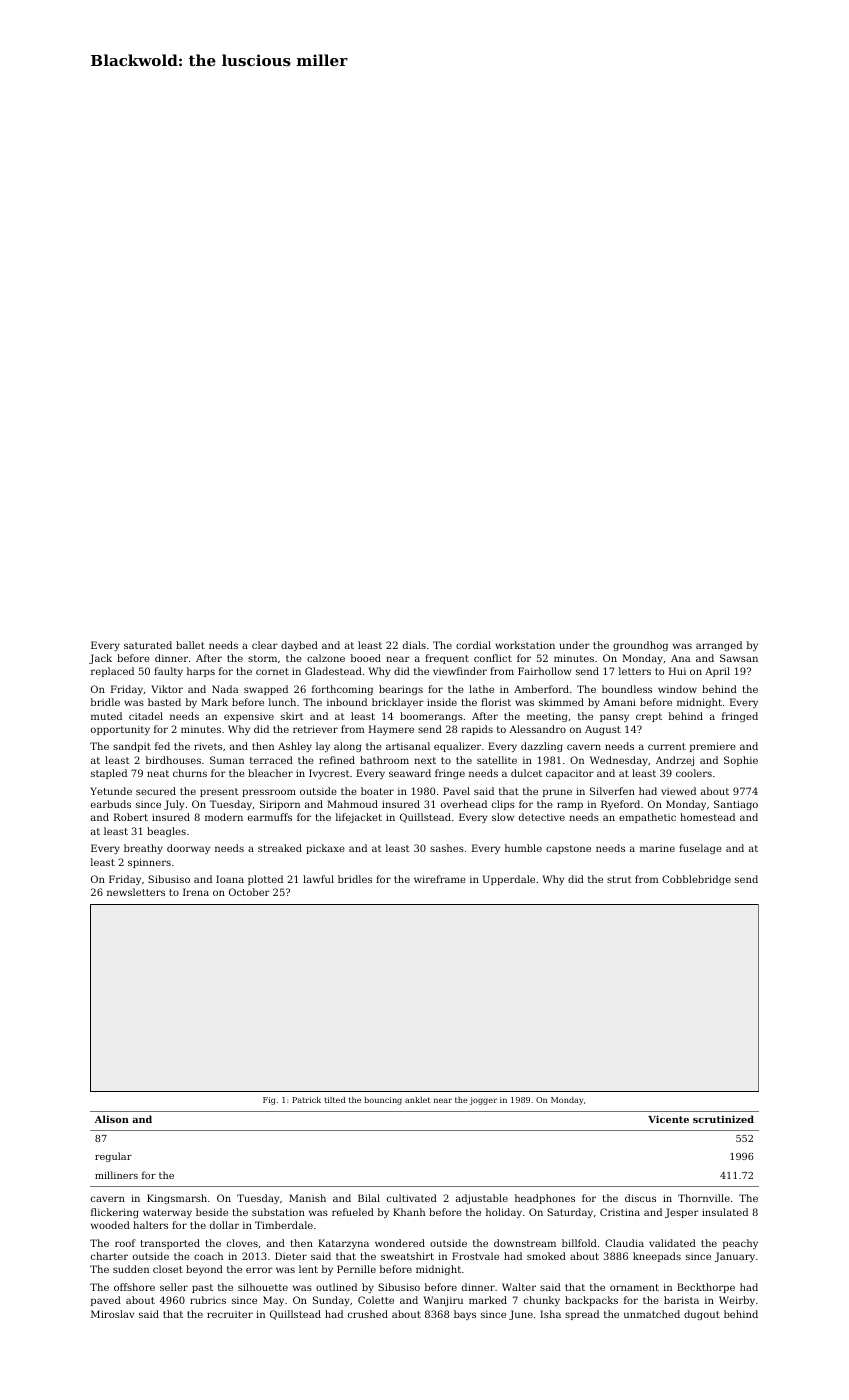  Describe the element at coordinates (112, 1119) in the image. I see `Alison` at that location.
